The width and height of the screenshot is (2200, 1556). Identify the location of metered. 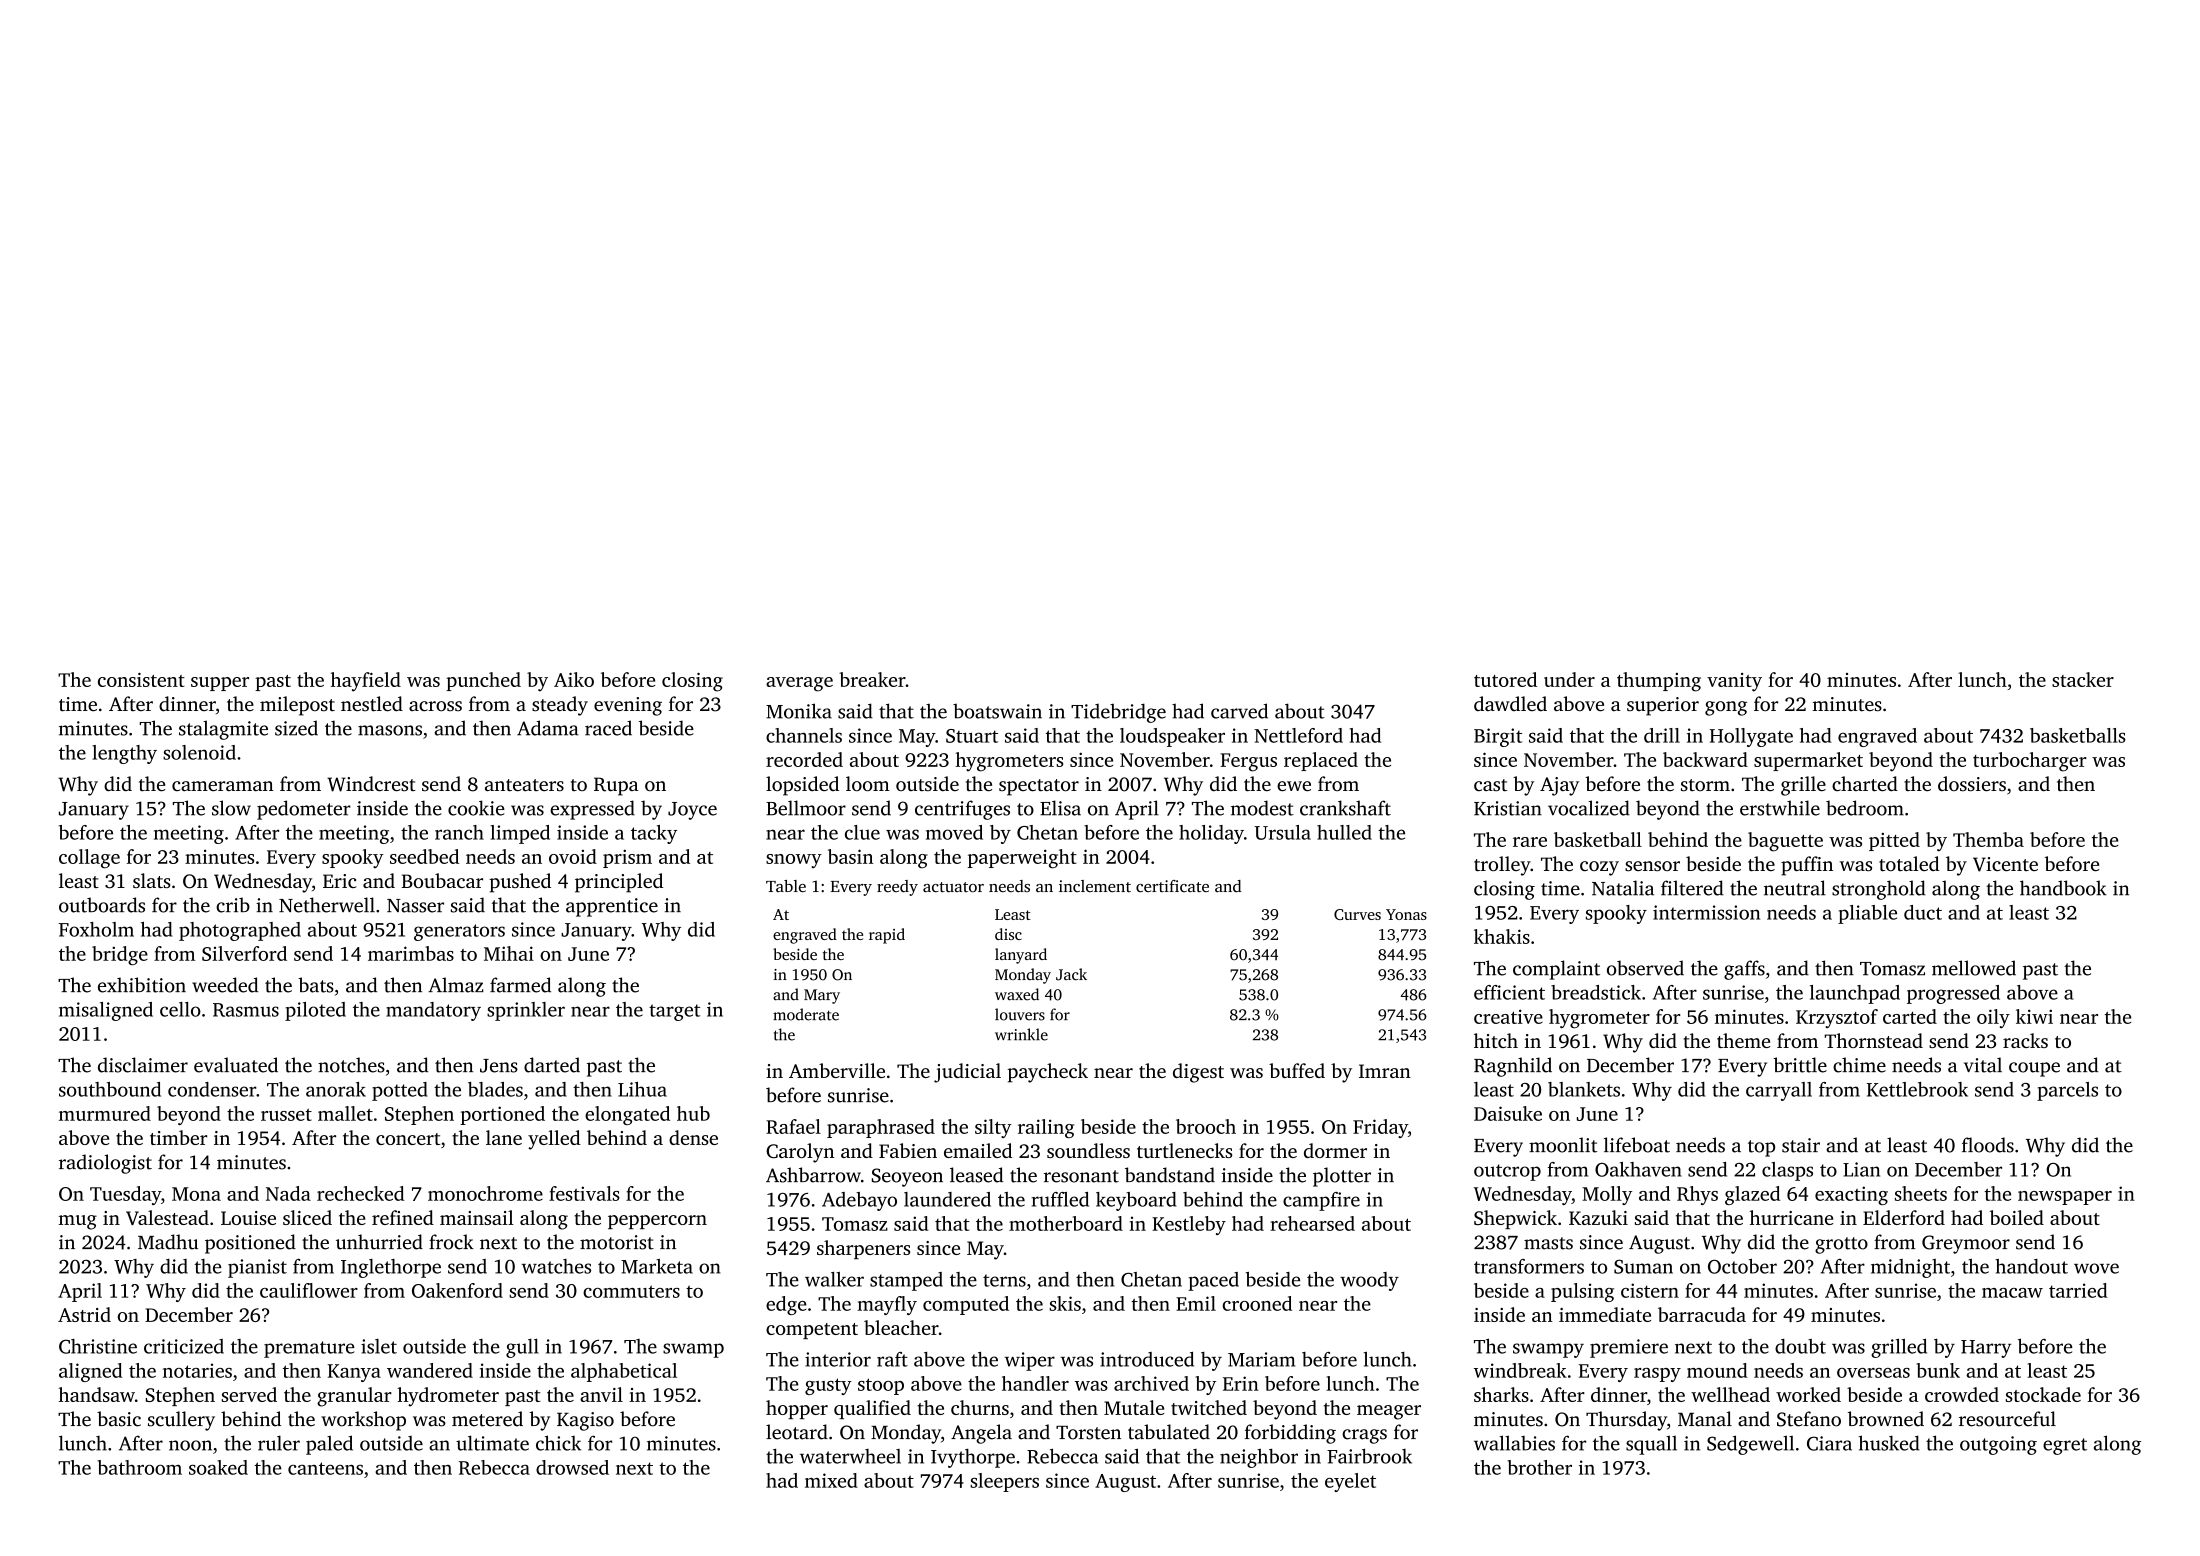
(487, 1419).
